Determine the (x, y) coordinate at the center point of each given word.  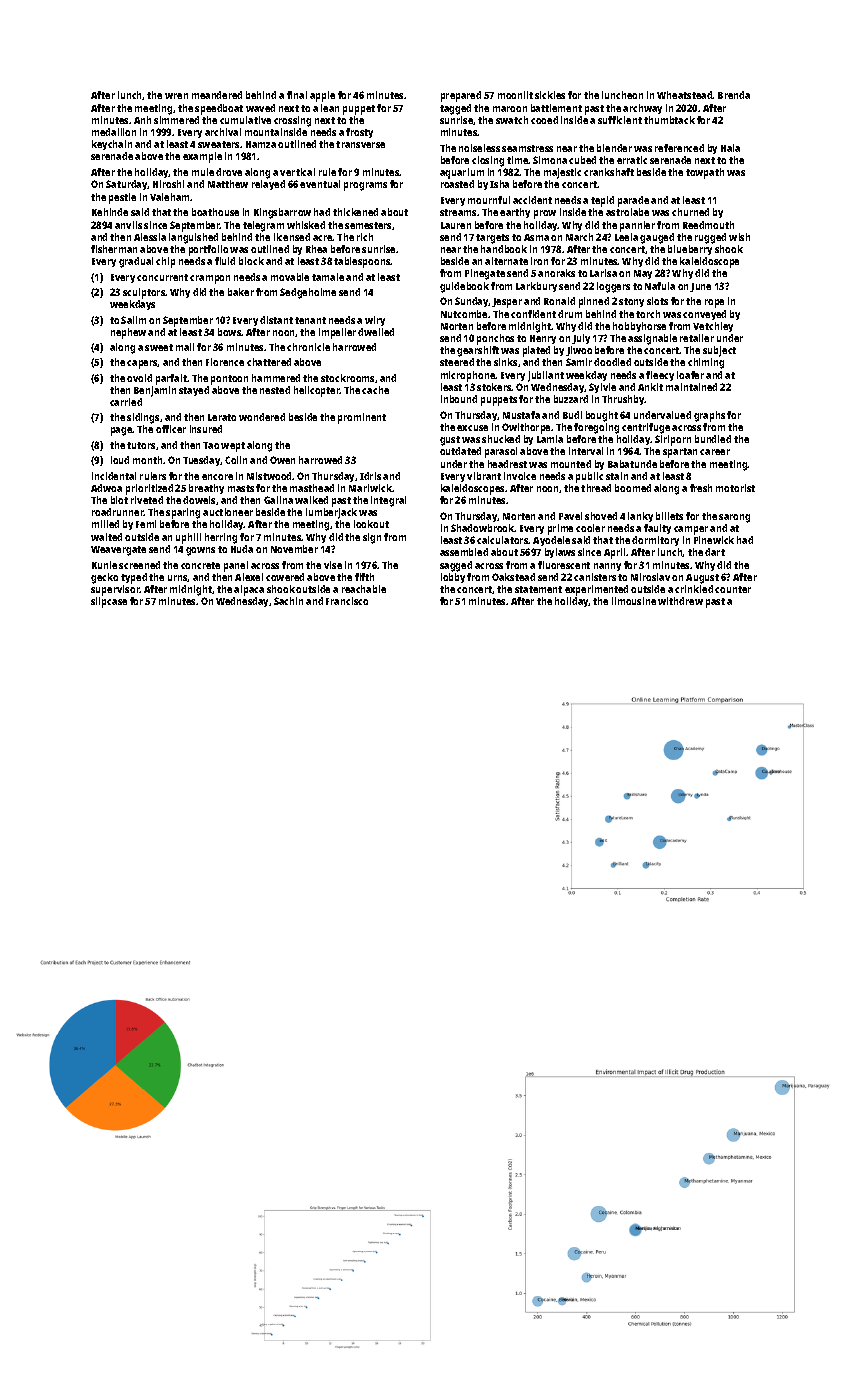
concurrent (162, 277)
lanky (640, 517)
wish (739, 237)
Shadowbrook (483, 528)
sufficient (620, 120)
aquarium (462, 173)
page (122, 431)
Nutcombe (464, 314)
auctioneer (228, 512)
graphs (709, 416)
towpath (705, 173)
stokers (494, 387)
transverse (360, 144)
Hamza (261, 144)
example (202, 157)
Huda (242, 549)
